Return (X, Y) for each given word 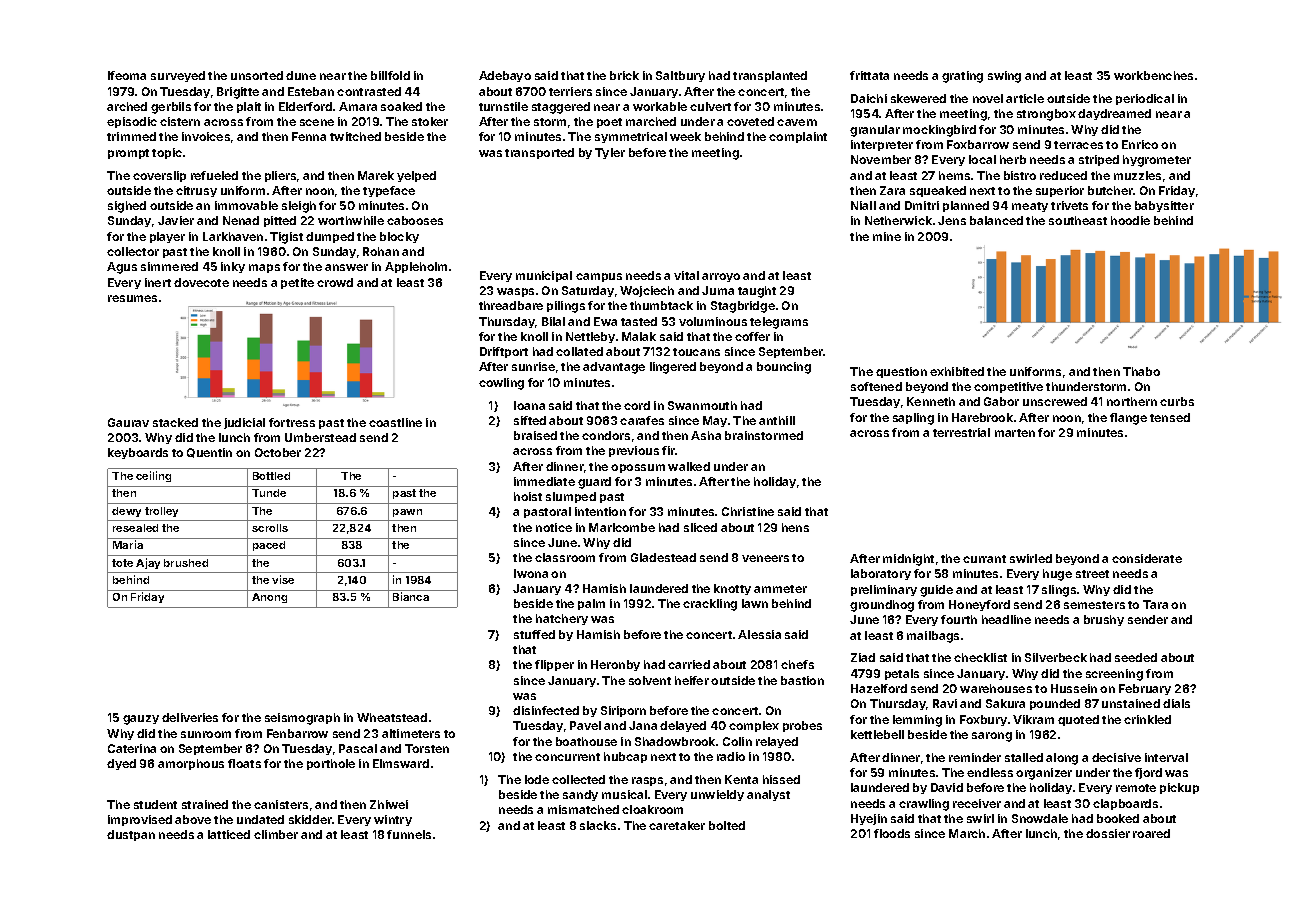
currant (984, 559)
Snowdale (1040, 818)
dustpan (131, 835)
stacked (175, 422)
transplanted (770, 76)
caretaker (677, 825)
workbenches (1153, 75)
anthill (777, 420)
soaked (401, 106)
